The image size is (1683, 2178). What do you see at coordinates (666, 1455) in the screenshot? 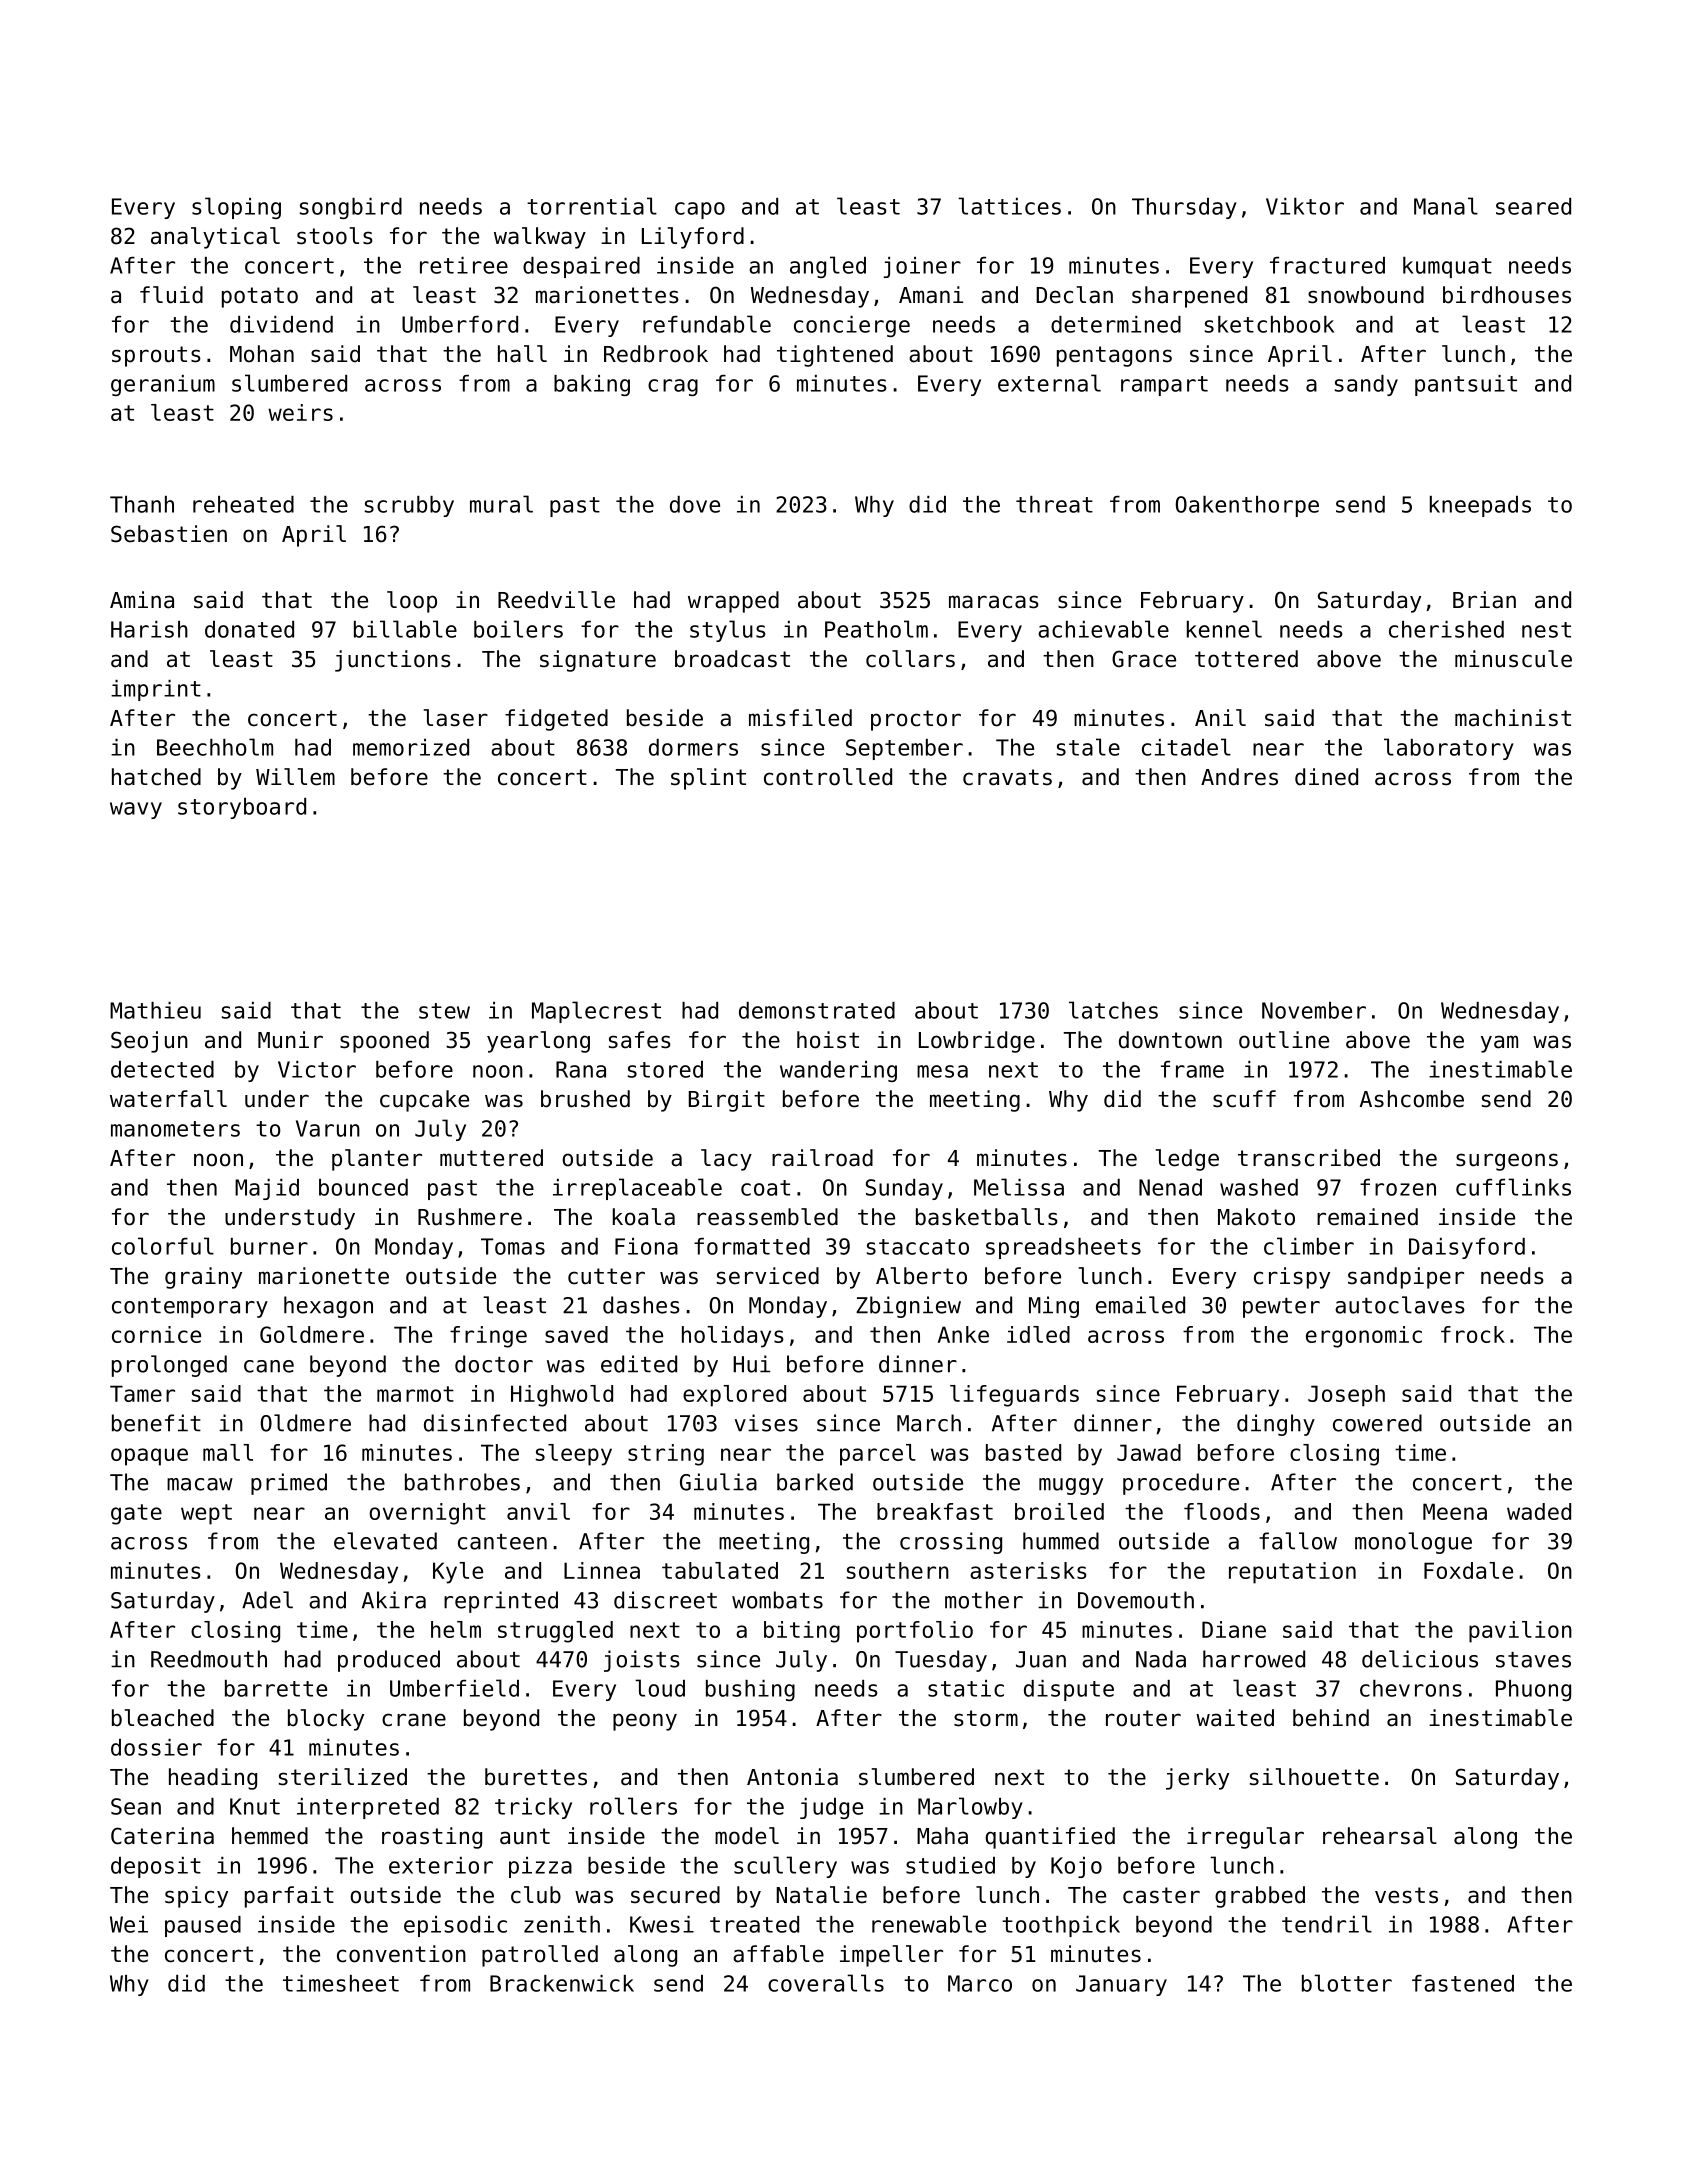
I see `string` at bounding box center [666, 1455].
